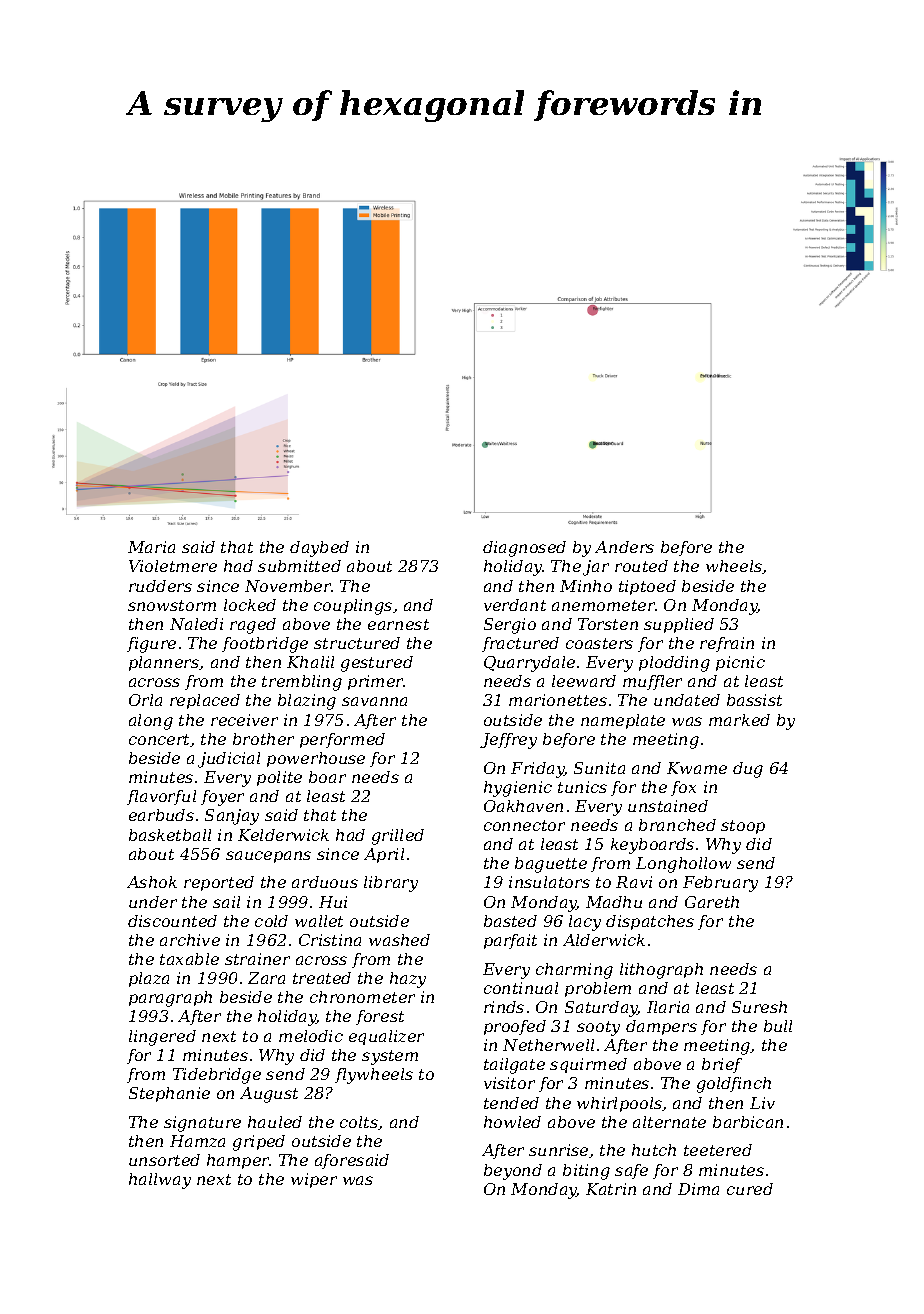 Image resolution: width=924 pixels, height=1314 pixels. Describe the element at coordinates (161, 797) in the screenshot. I see `flavorful` at that location.
